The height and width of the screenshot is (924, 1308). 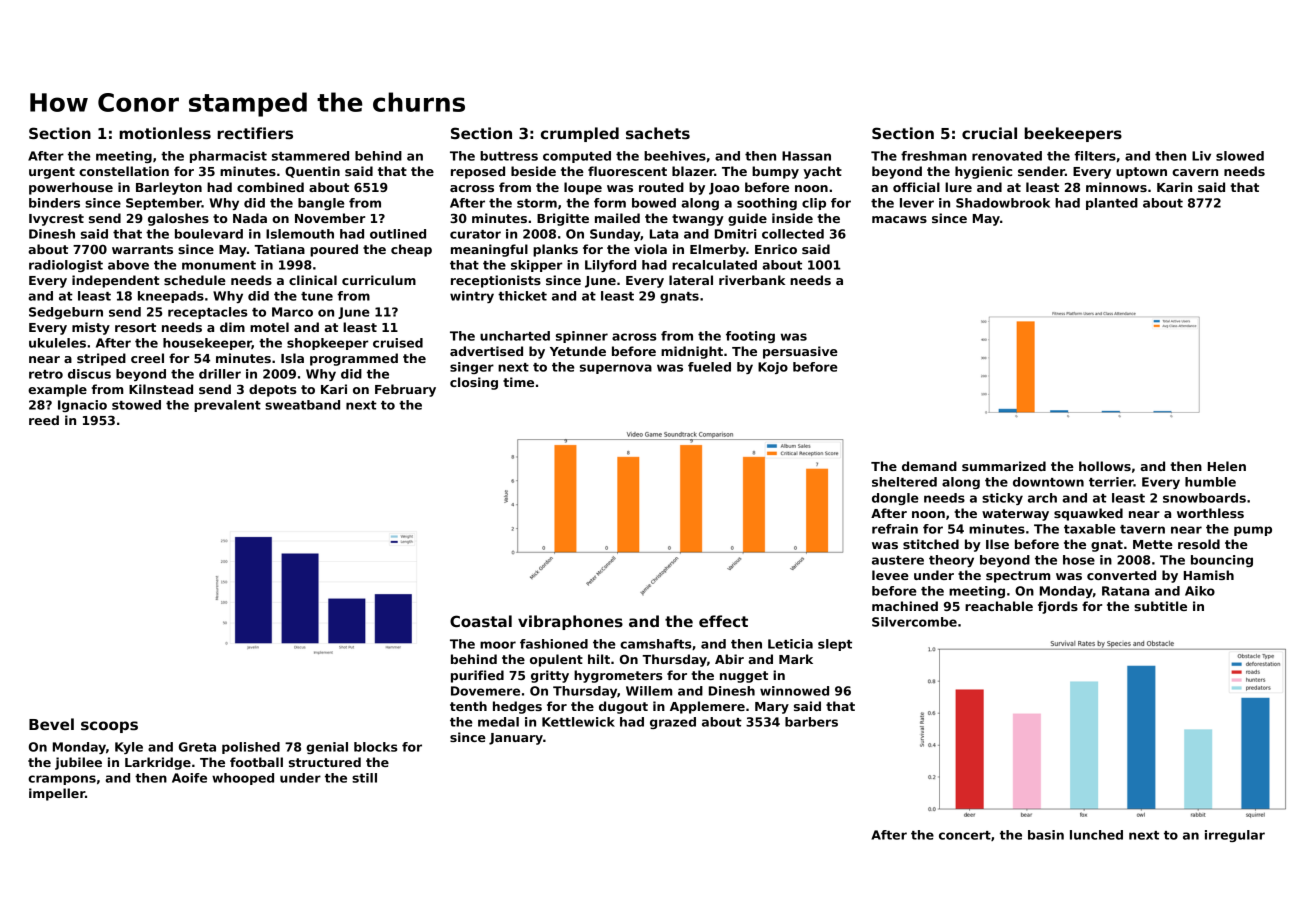 What do you see at coordinates (616, 369) in the screenshot?
I see `supernova` at bounding box center [616, 369].
